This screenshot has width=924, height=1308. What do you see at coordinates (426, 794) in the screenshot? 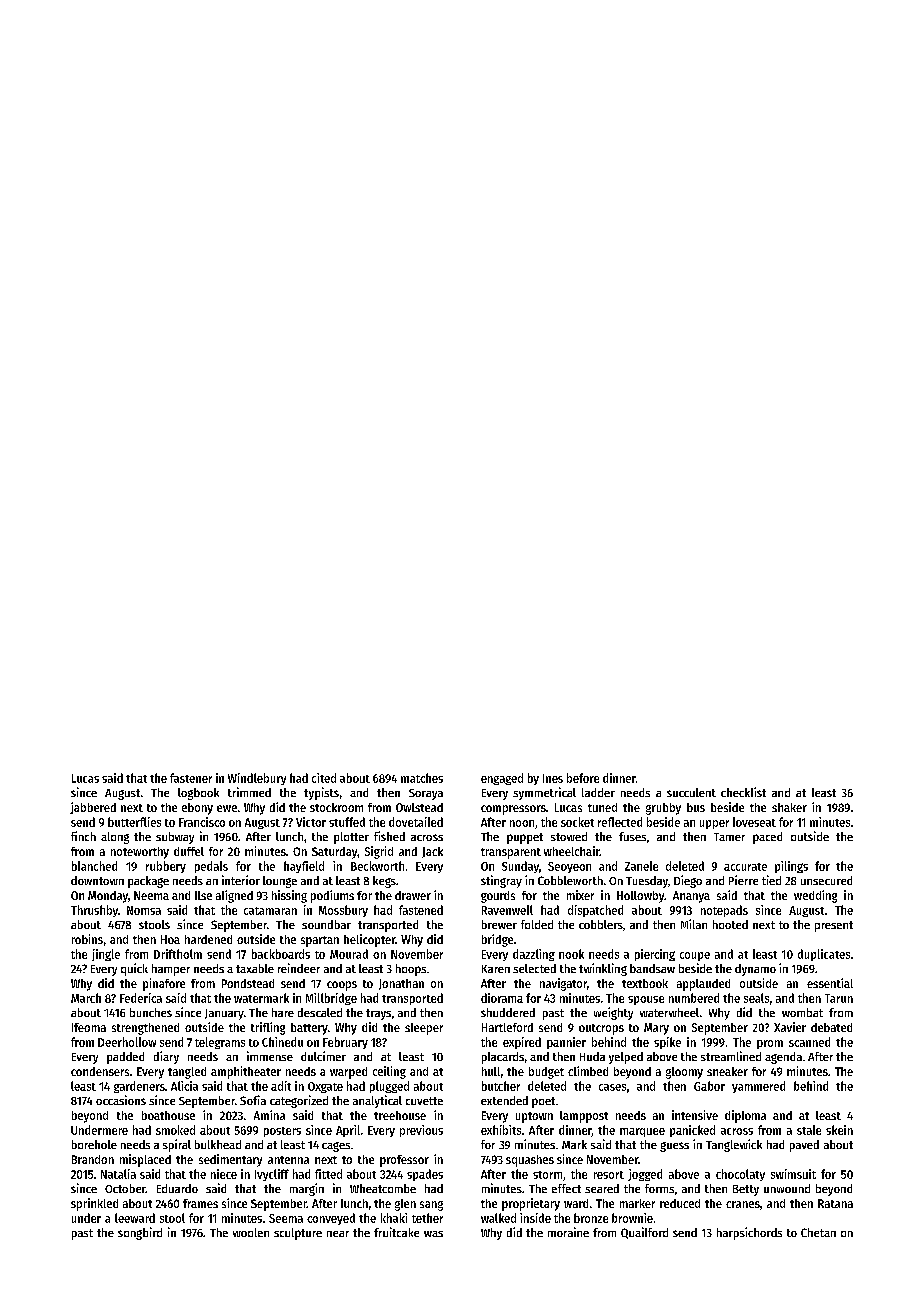
I see `Soraya` at bounding box center [426, 794].
